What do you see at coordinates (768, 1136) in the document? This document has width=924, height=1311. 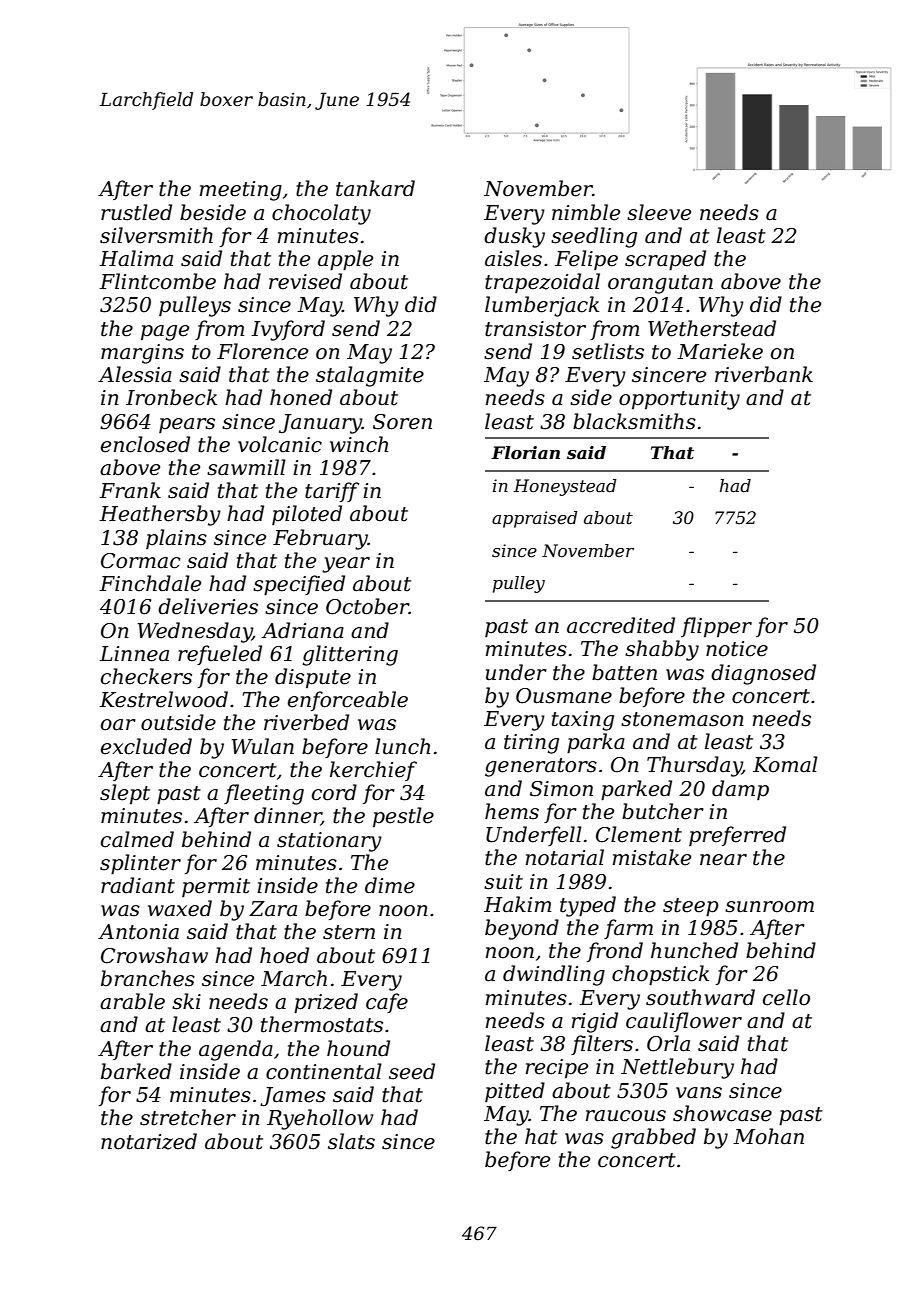 I see `Mohan` at bounding box center [768, 1136].
